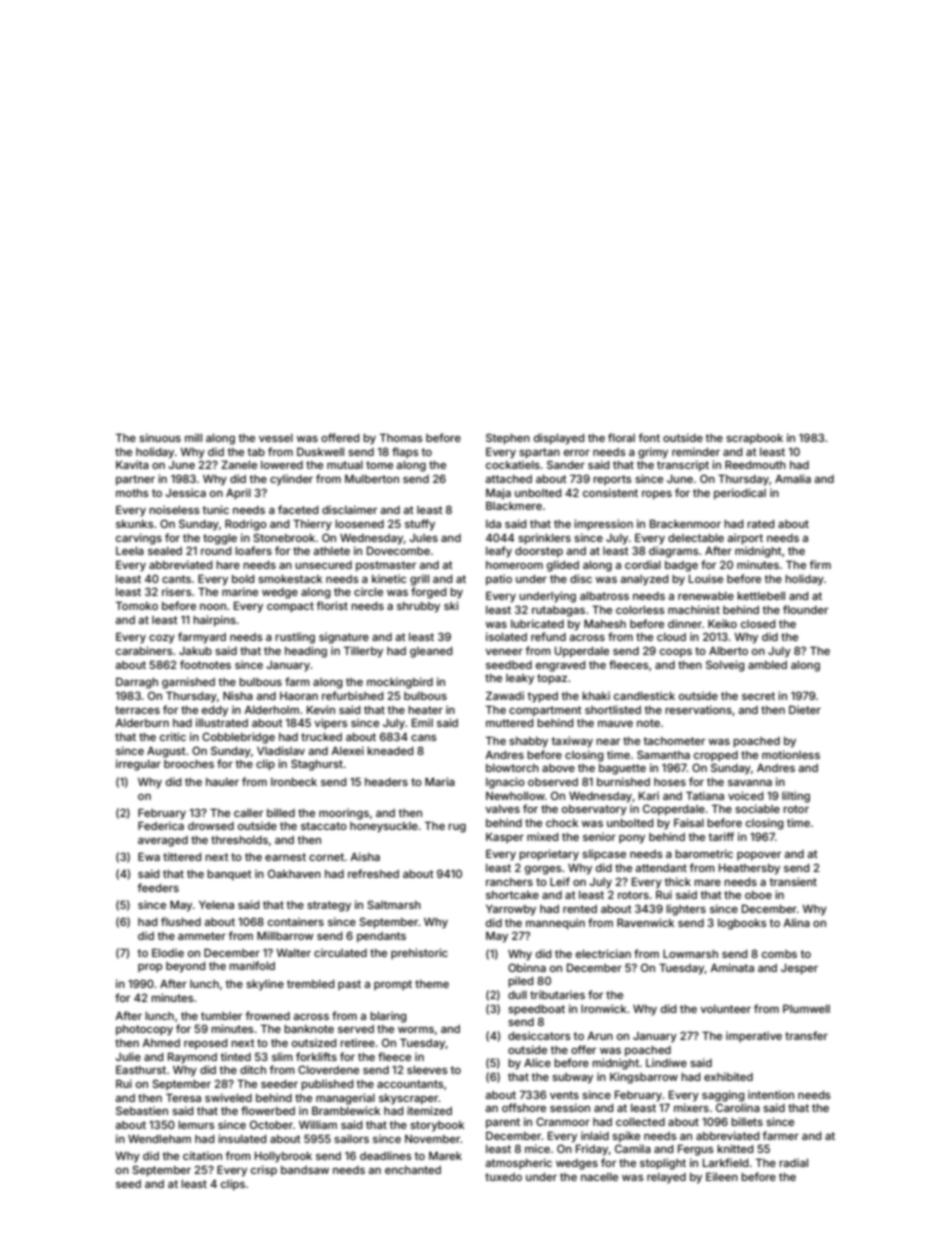  Describe the element at coordinates (633, 1148) in the image. I see `Camila` at that location.
